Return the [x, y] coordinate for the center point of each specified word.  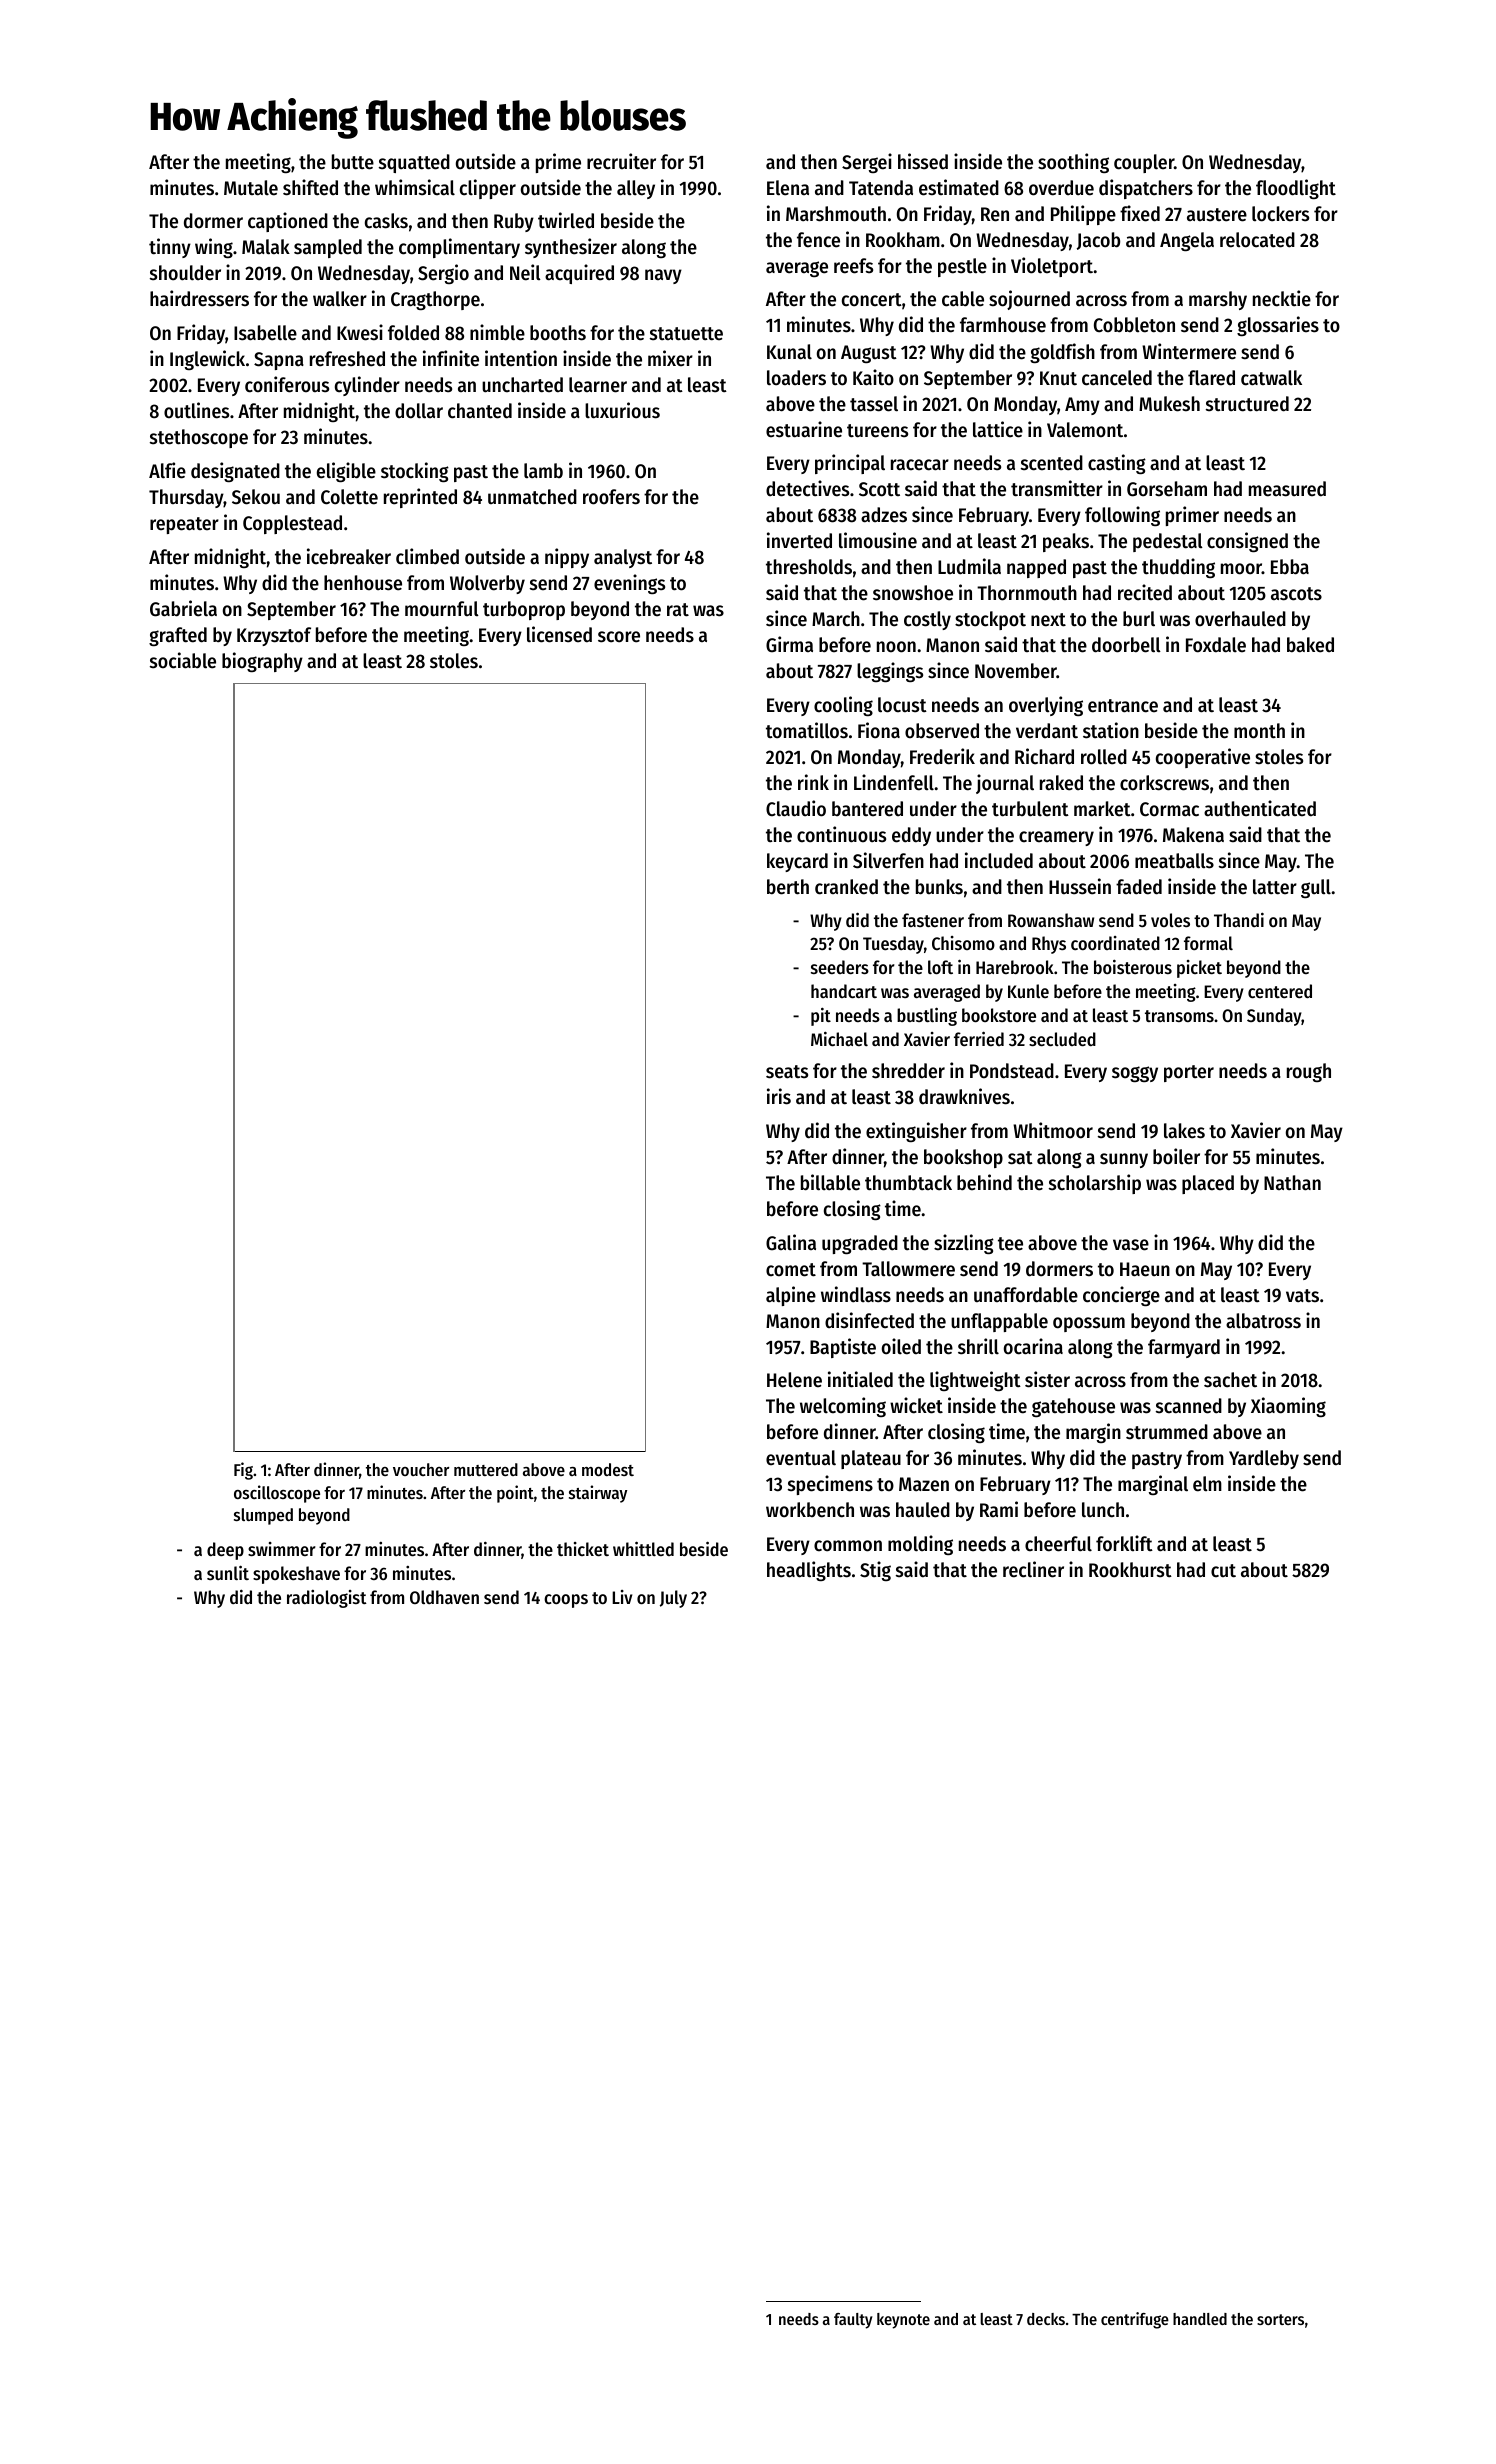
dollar [419, 411]
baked [1310, 645]
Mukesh [1169, 404]
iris [779, 1096]
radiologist [327, 1599]
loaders [796, 378]
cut [1223, 1571]
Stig [875, 1571]
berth [788, 887]
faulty [853, 2321]
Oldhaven [444, 1597]
